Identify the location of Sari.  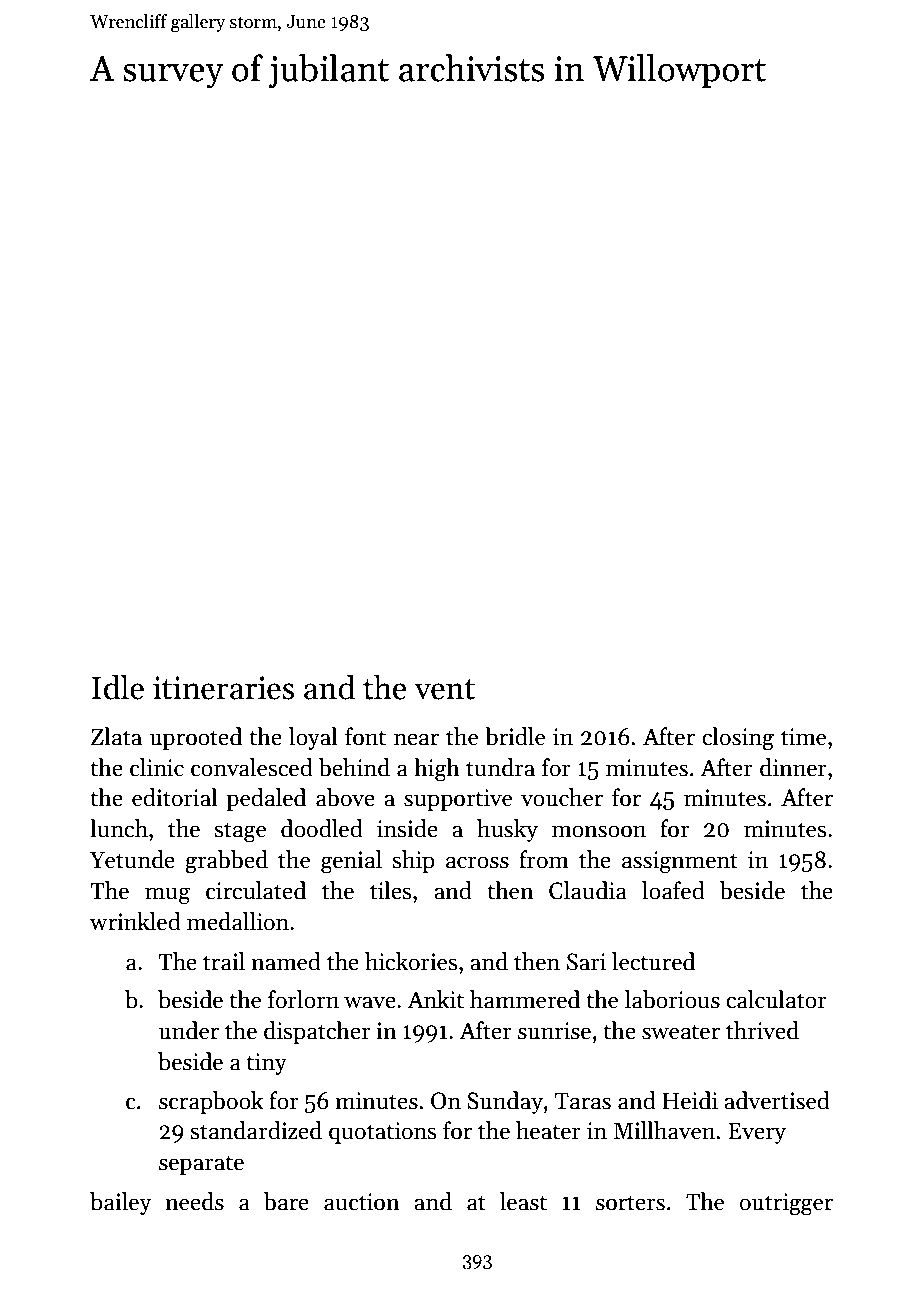
(586, 962).
